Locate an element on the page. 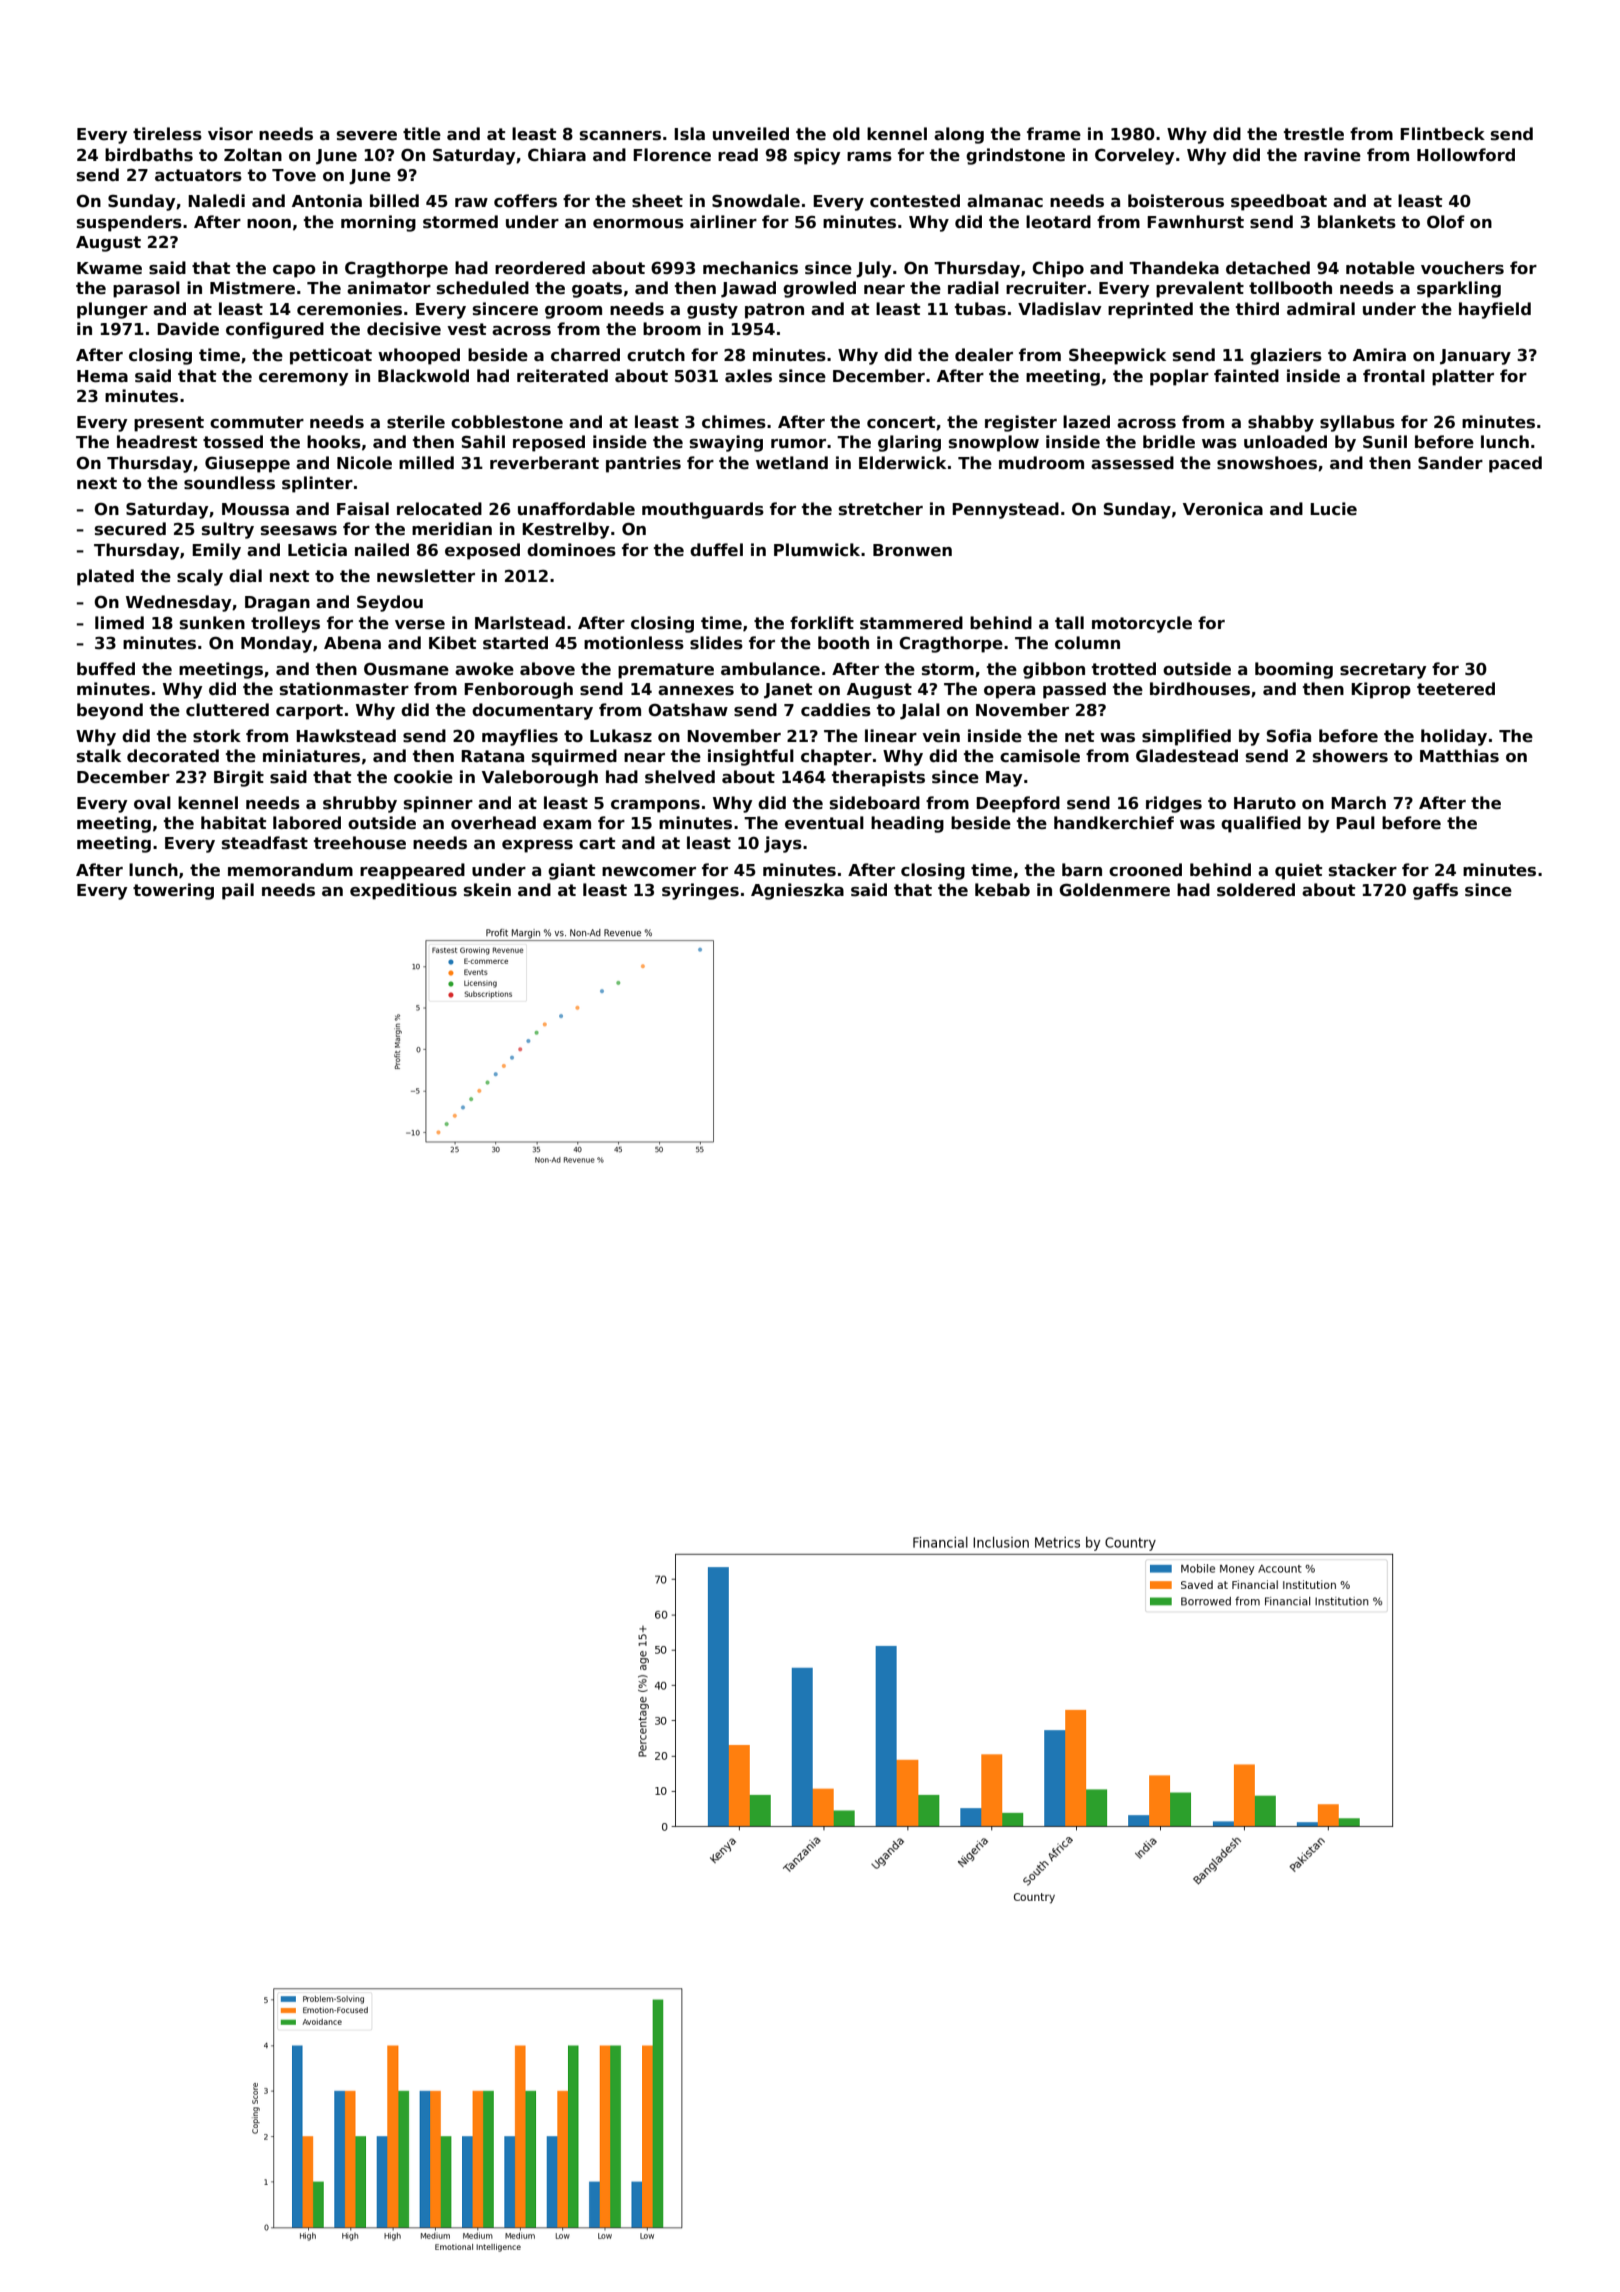 The image size is (1620, 2292). read is located at coordinates (738, 155).
